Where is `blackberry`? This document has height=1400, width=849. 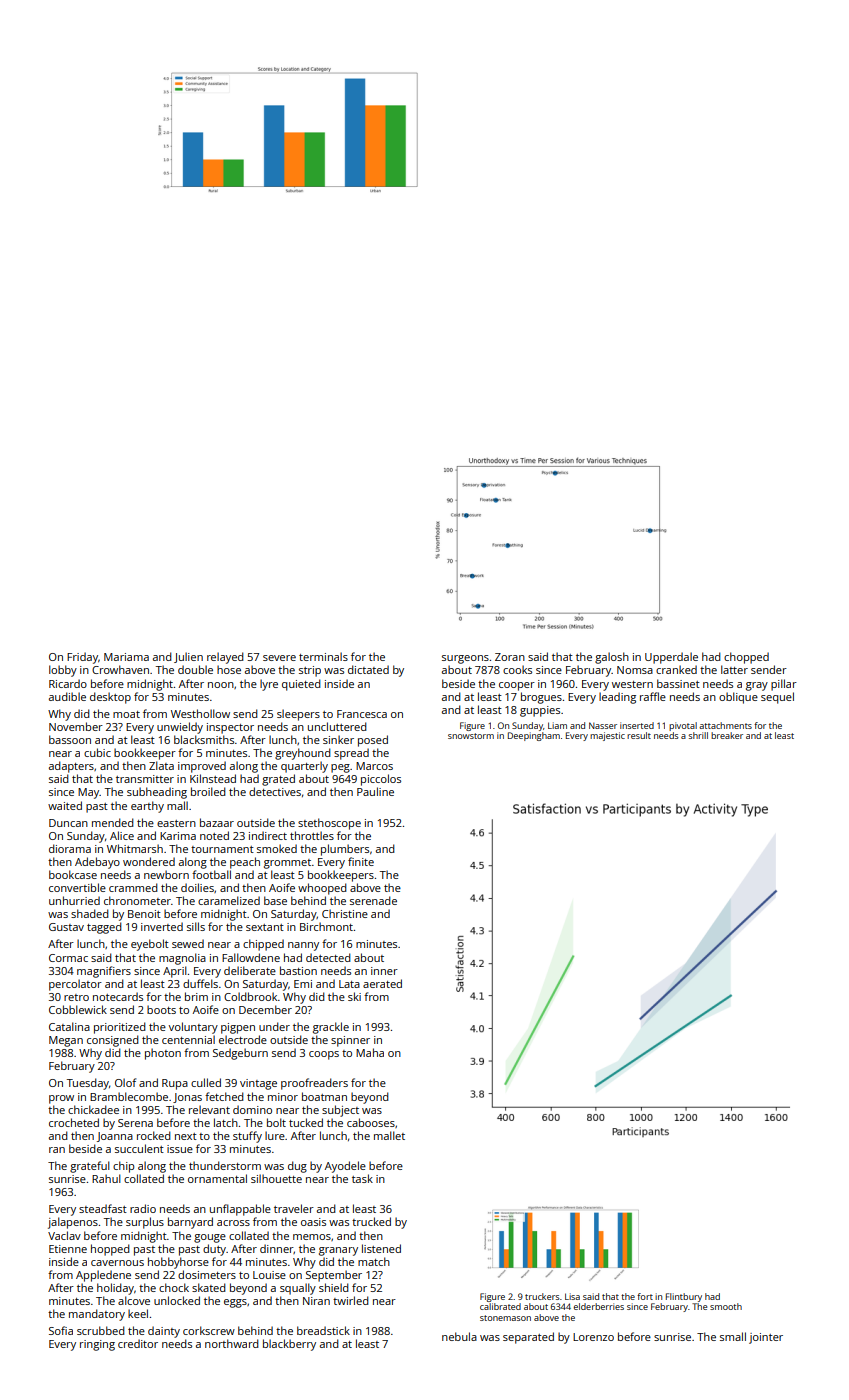
blackberry is located at coordinates (289, 1345).
